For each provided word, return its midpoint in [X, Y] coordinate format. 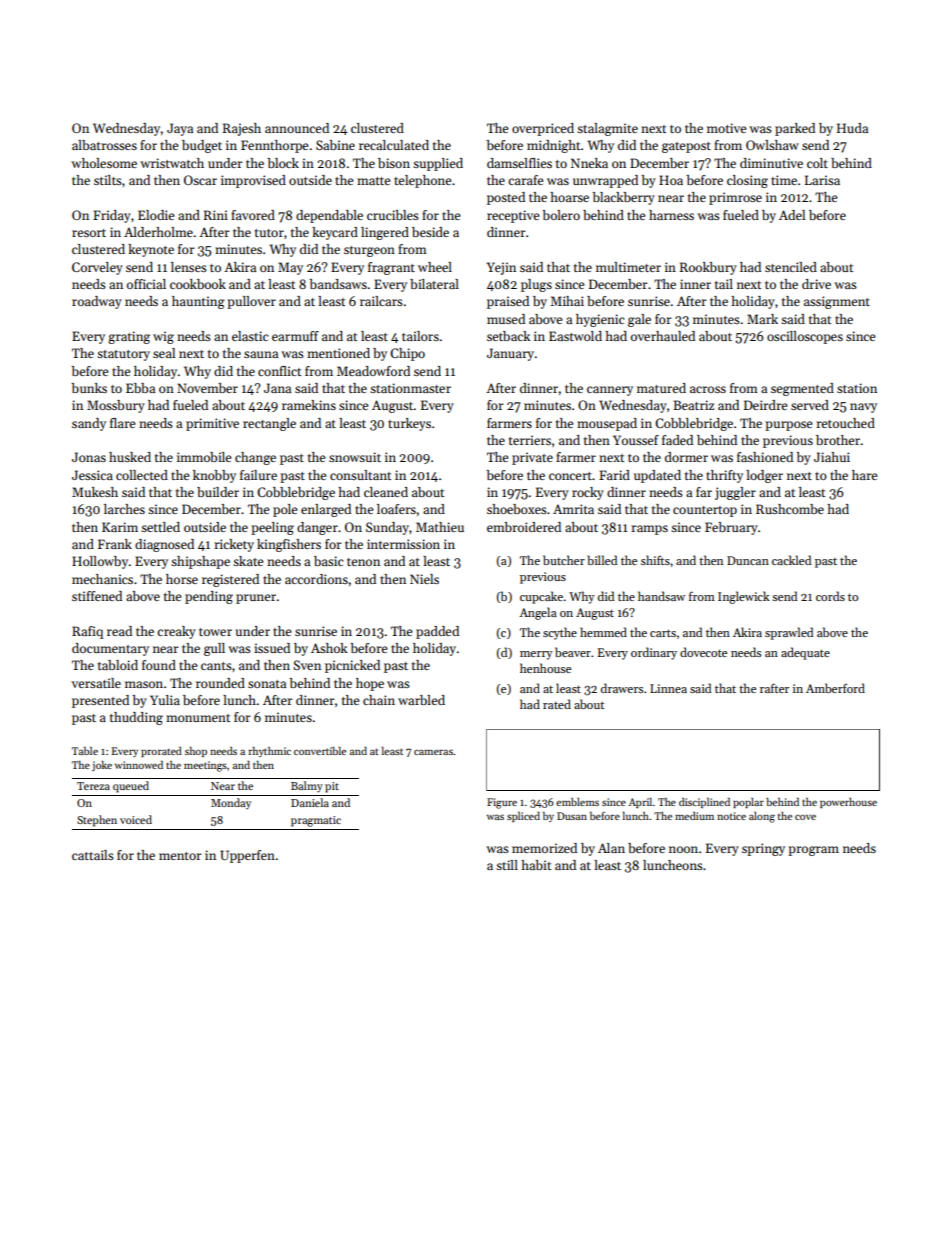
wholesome [104, 163]
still [507, 865]
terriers [530, 440]
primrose [735, 198]
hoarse [569, 197]
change [255, 458]
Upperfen [247, 856]
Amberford [835, 688]
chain [379, 700]
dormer [686, 457]
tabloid [118, 665]
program [813, 851]
